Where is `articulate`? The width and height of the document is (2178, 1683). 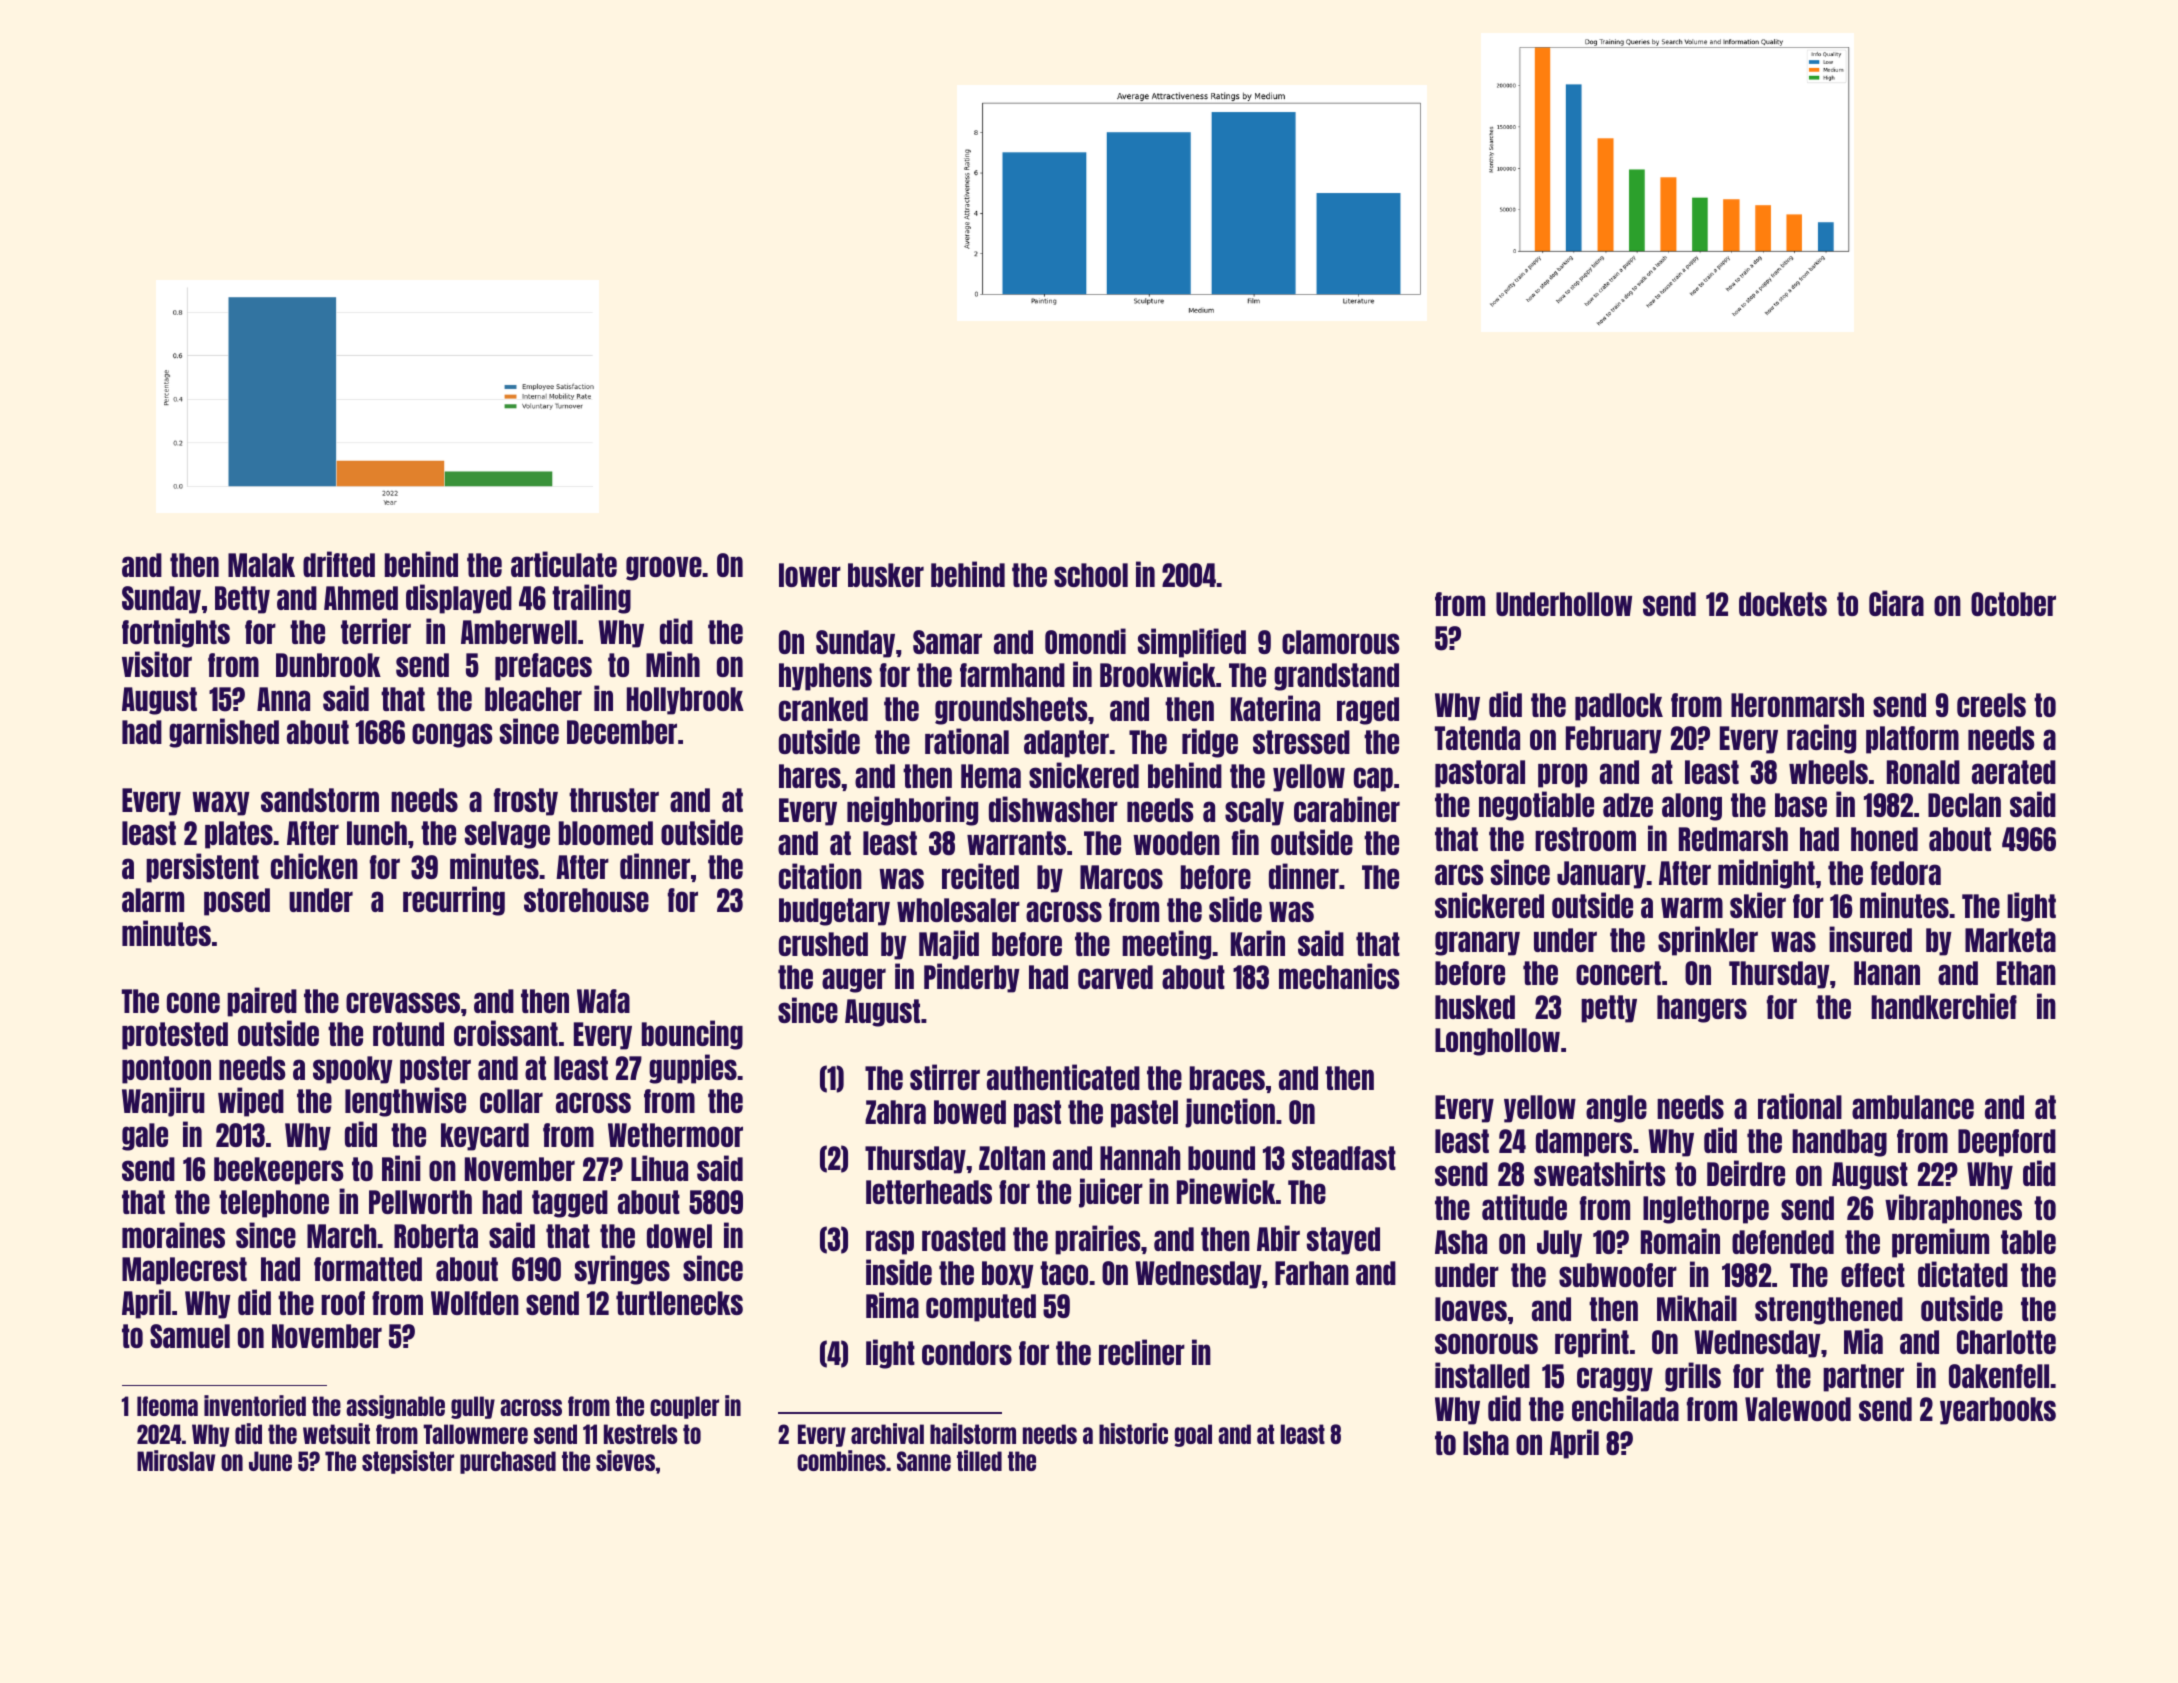 articulate is located at coordinates (564, 564).
